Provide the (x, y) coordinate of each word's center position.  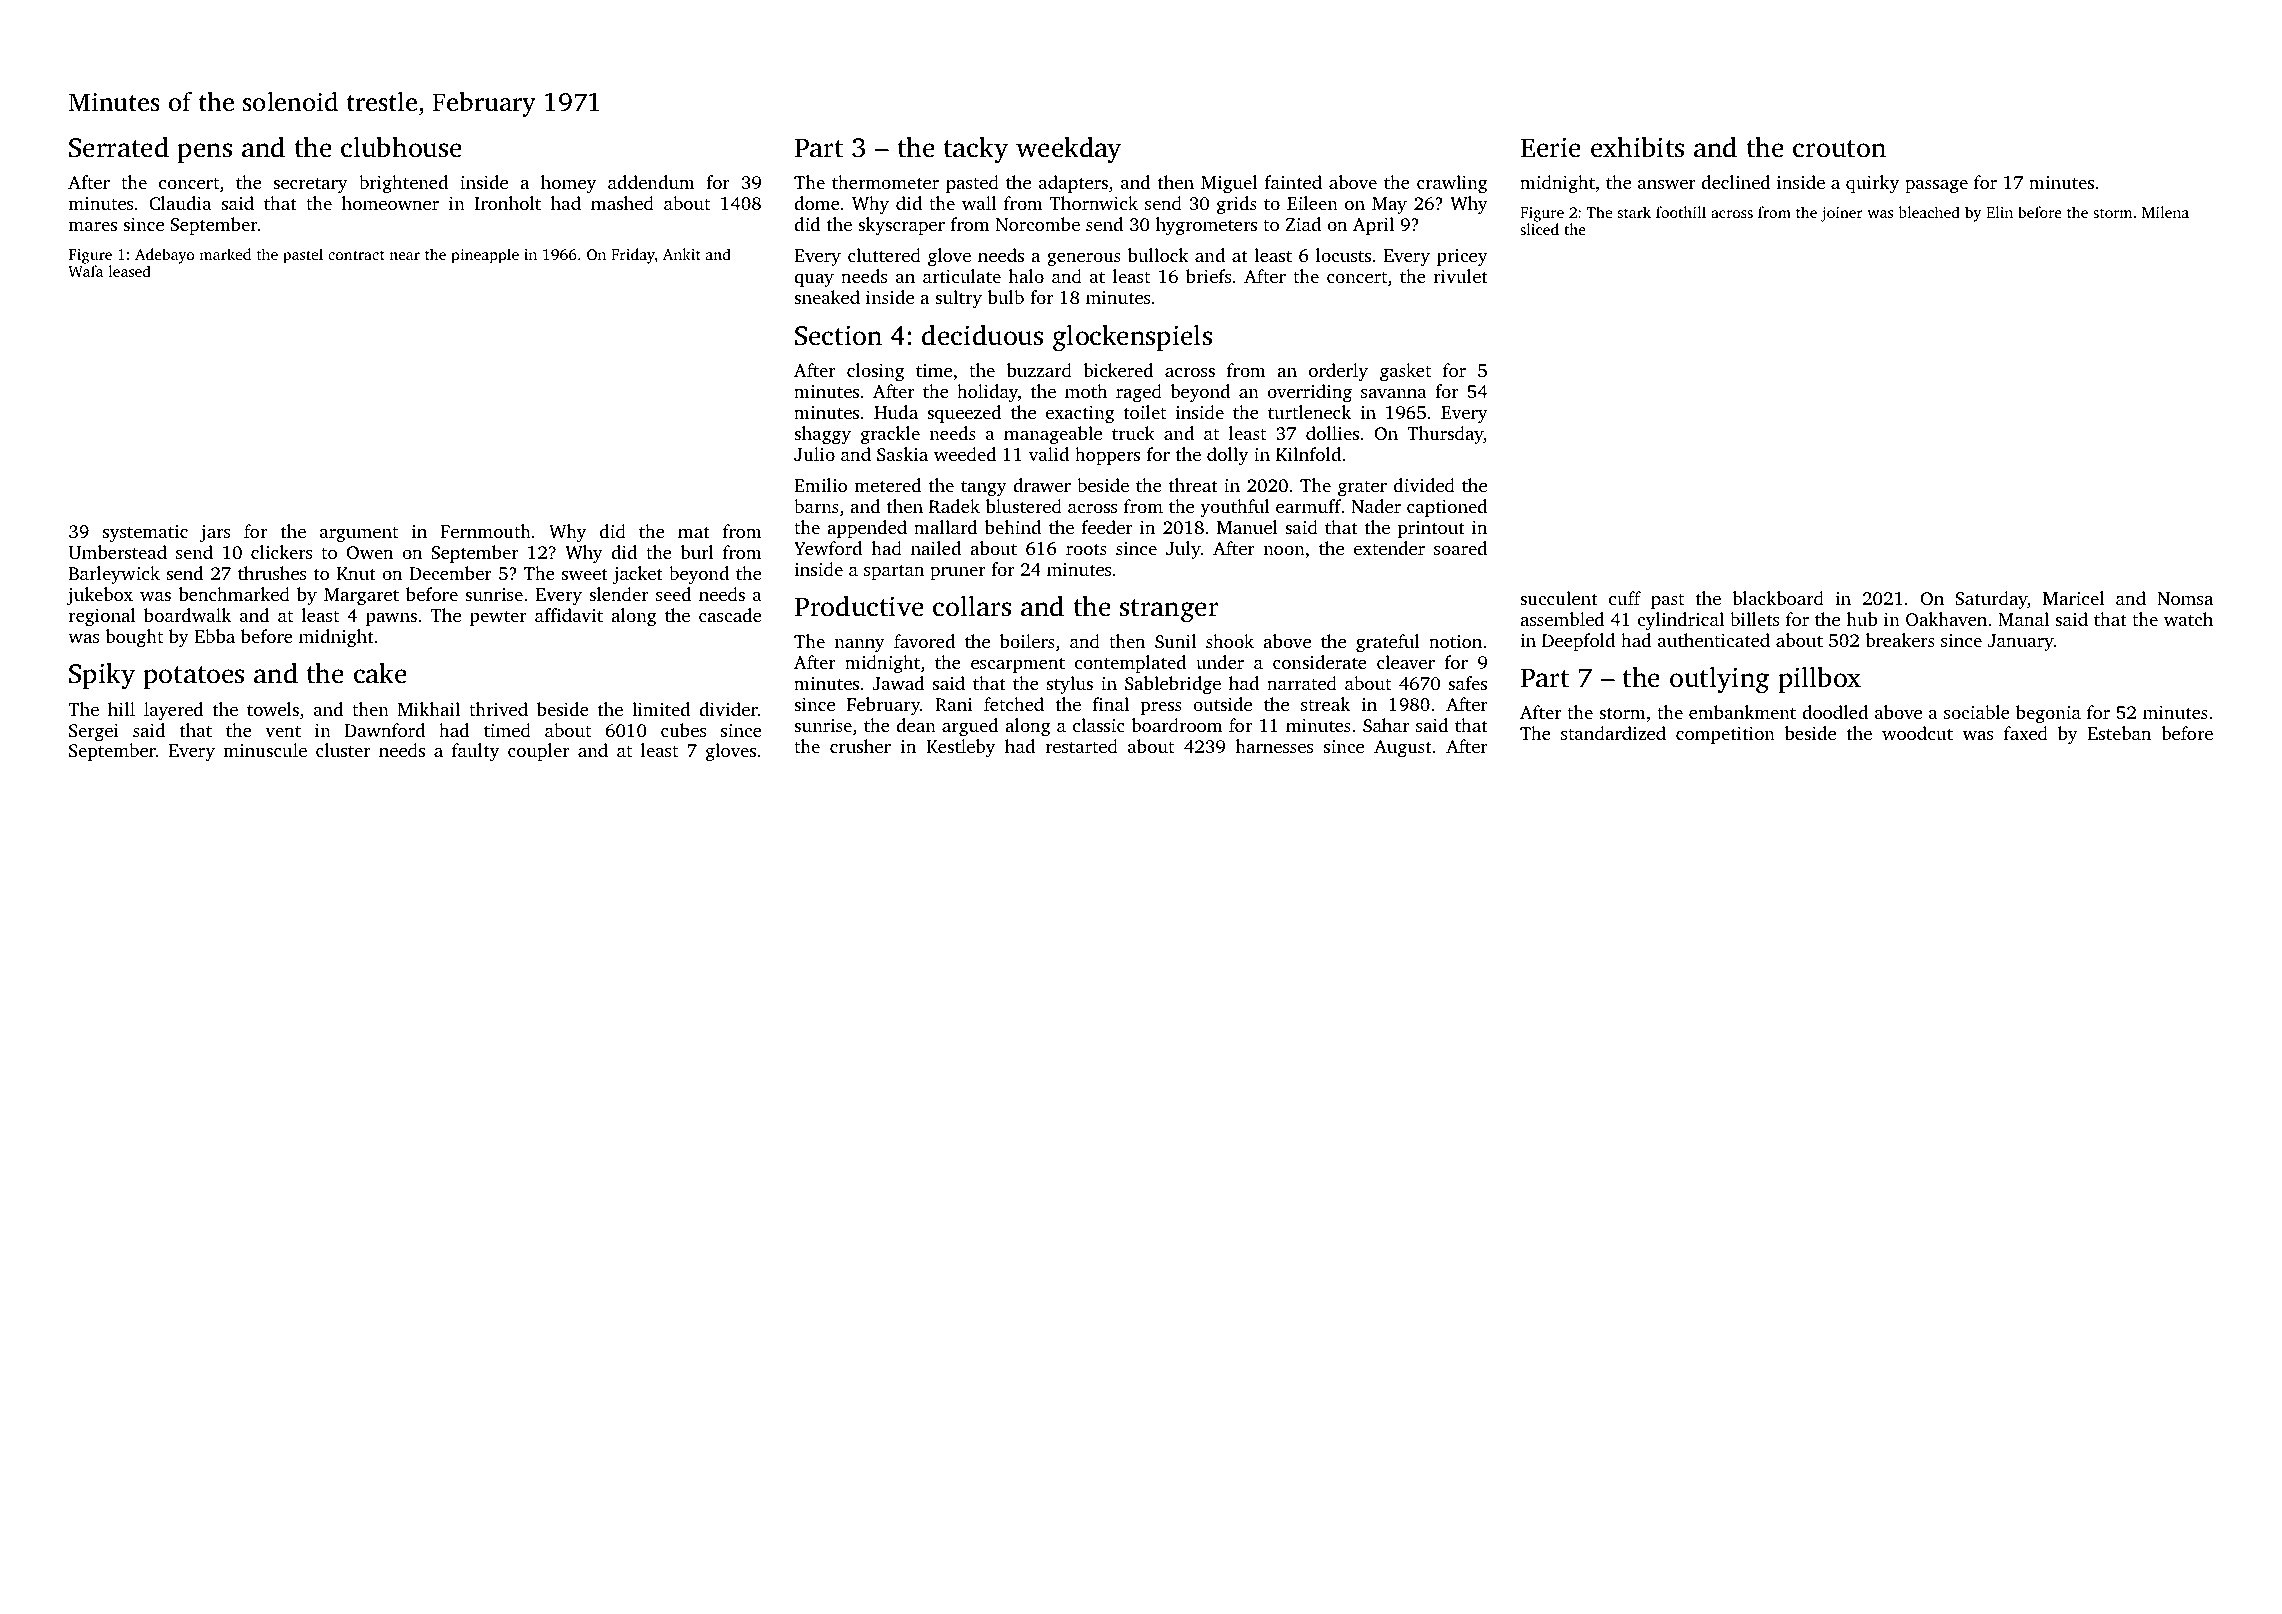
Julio (814, 454)
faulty (475, 752)
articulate (962, 276)
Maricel (2073, 598)
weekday (1069, 150)
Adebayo (164, 256)
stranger (1169, 611)
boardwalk (187, 615)
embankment (1742, 712)
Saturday (1991, 600)
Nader (1376, 506)
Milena (2165, 212)
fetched (1014, 704)
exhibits (1637, 147)
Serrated (119, 147)
